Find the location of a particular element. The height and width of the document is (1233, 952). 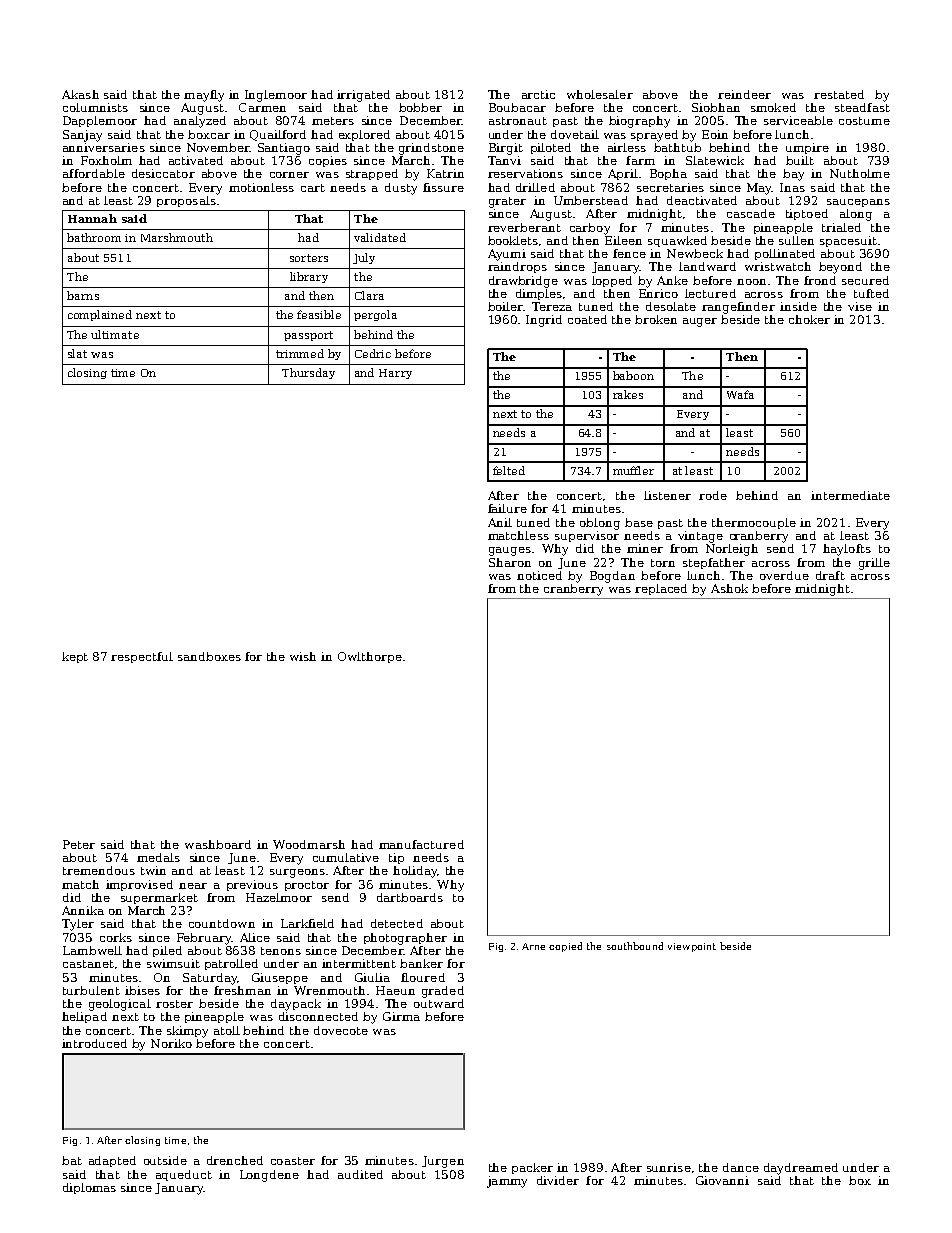

arctic is located at coordinates (538, 94).
